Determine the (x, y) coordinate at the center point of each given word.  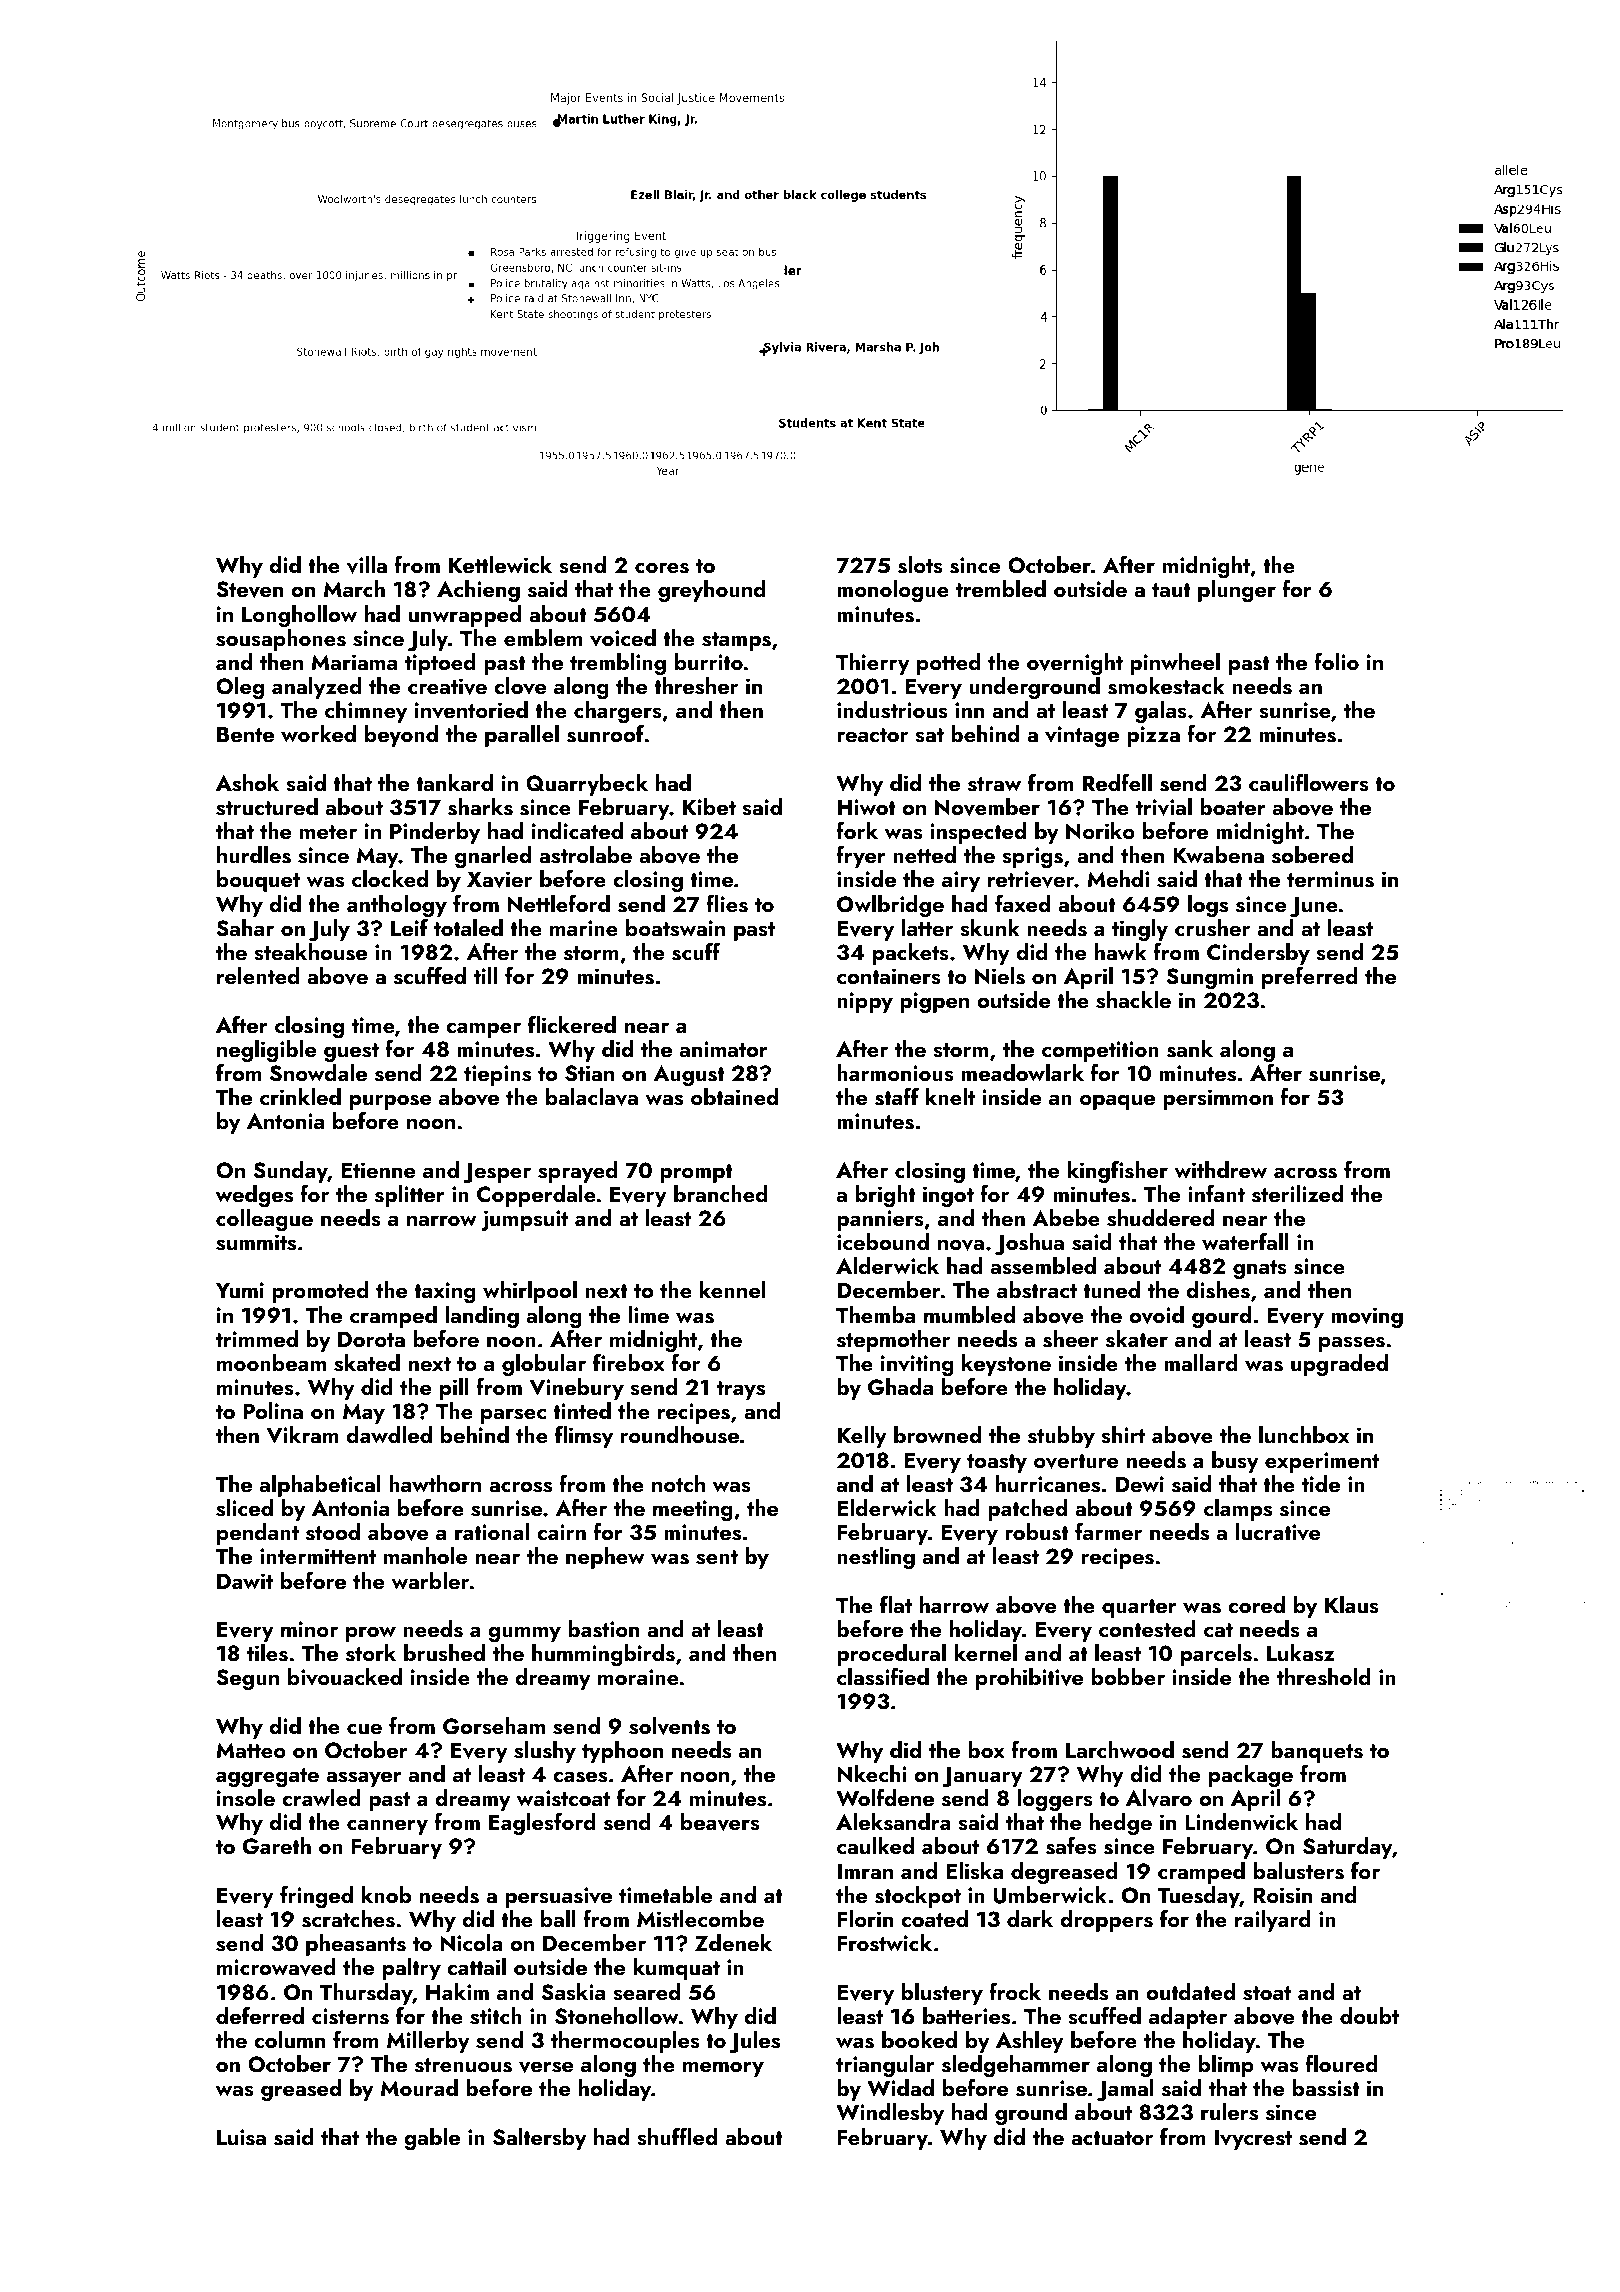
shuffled (677, 2136)
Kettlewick (500, 564)
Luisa (241, 2137)
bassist (1326, 2088)
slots (920, 565)
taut (1171, 590)
